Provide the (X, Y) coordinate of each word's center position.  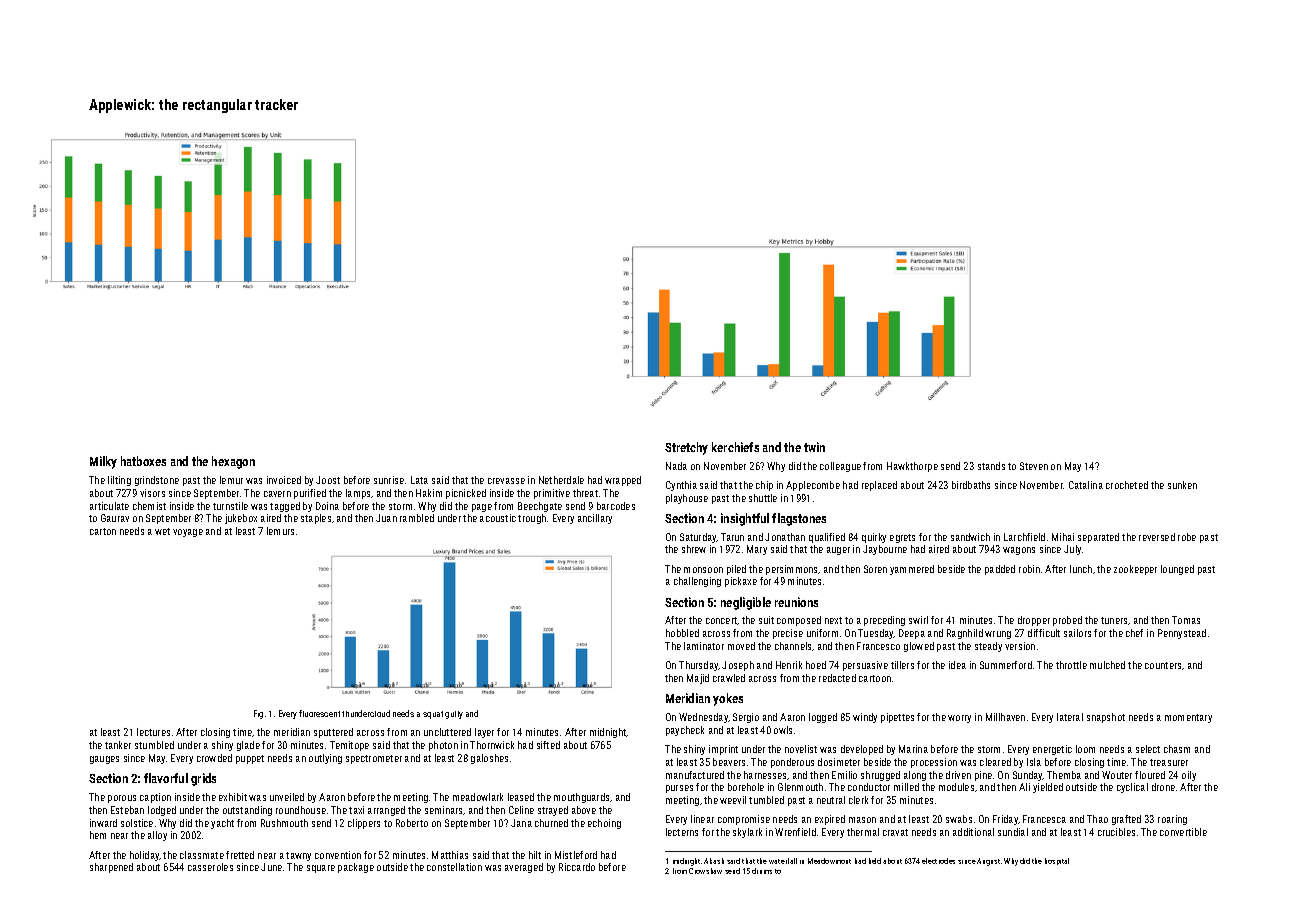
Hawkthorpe (912, 467)
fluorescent (319, 713)
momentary (1188, 718)
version (1020, 646)
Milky (103, 462)
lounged (1177, 570)
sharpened (111, 868)
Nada (676, 466)
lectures (153, 732)
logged (823, 718)
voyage (188, 533)
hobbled (682, 633)
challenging (697, 582)
